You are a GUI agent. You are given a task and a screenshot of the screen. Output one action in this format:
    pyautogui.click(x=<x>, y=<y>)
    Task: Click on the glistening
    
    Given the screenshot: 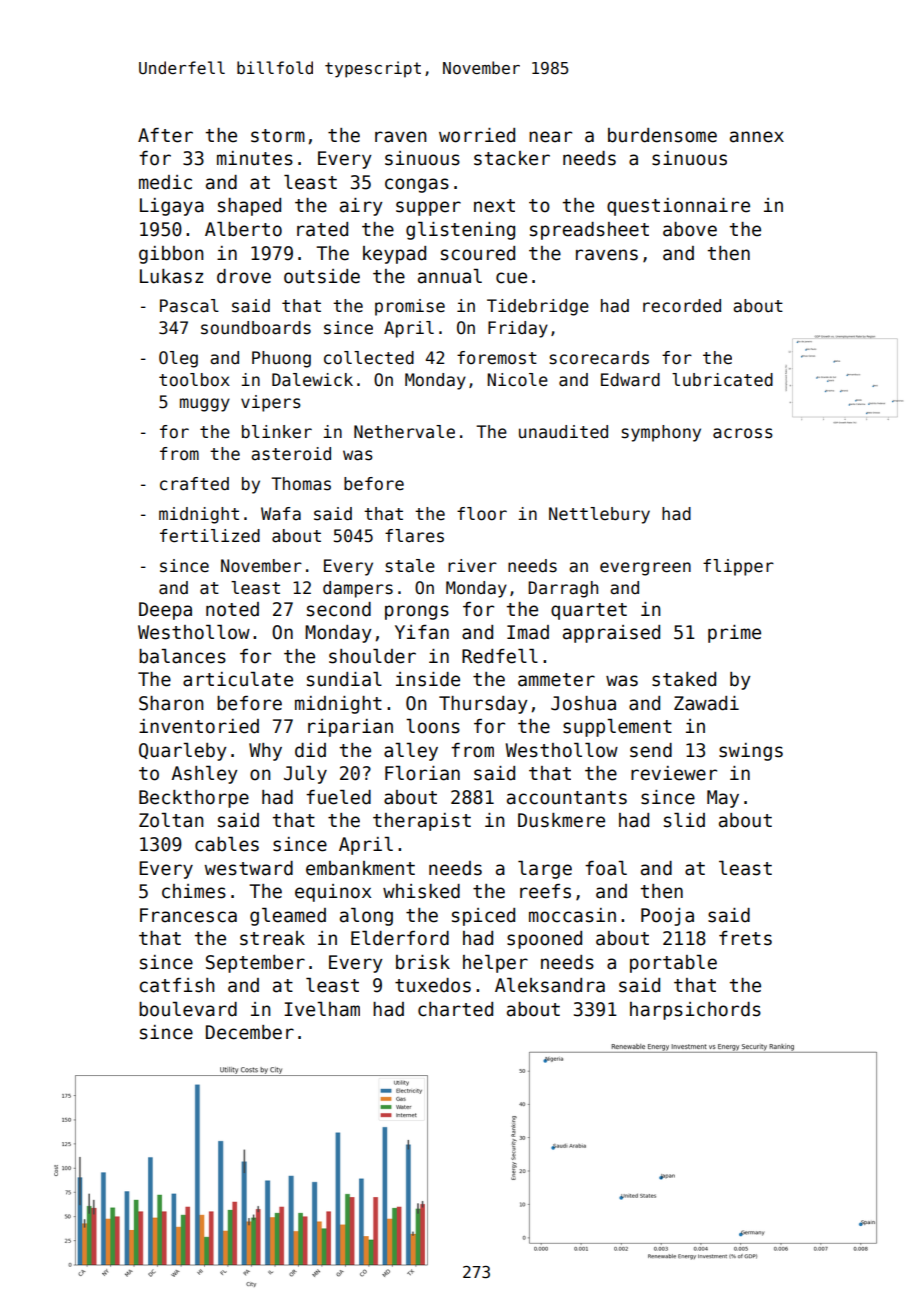 What is the action you would take?
    pyautogui.click(x=460, y=231)
